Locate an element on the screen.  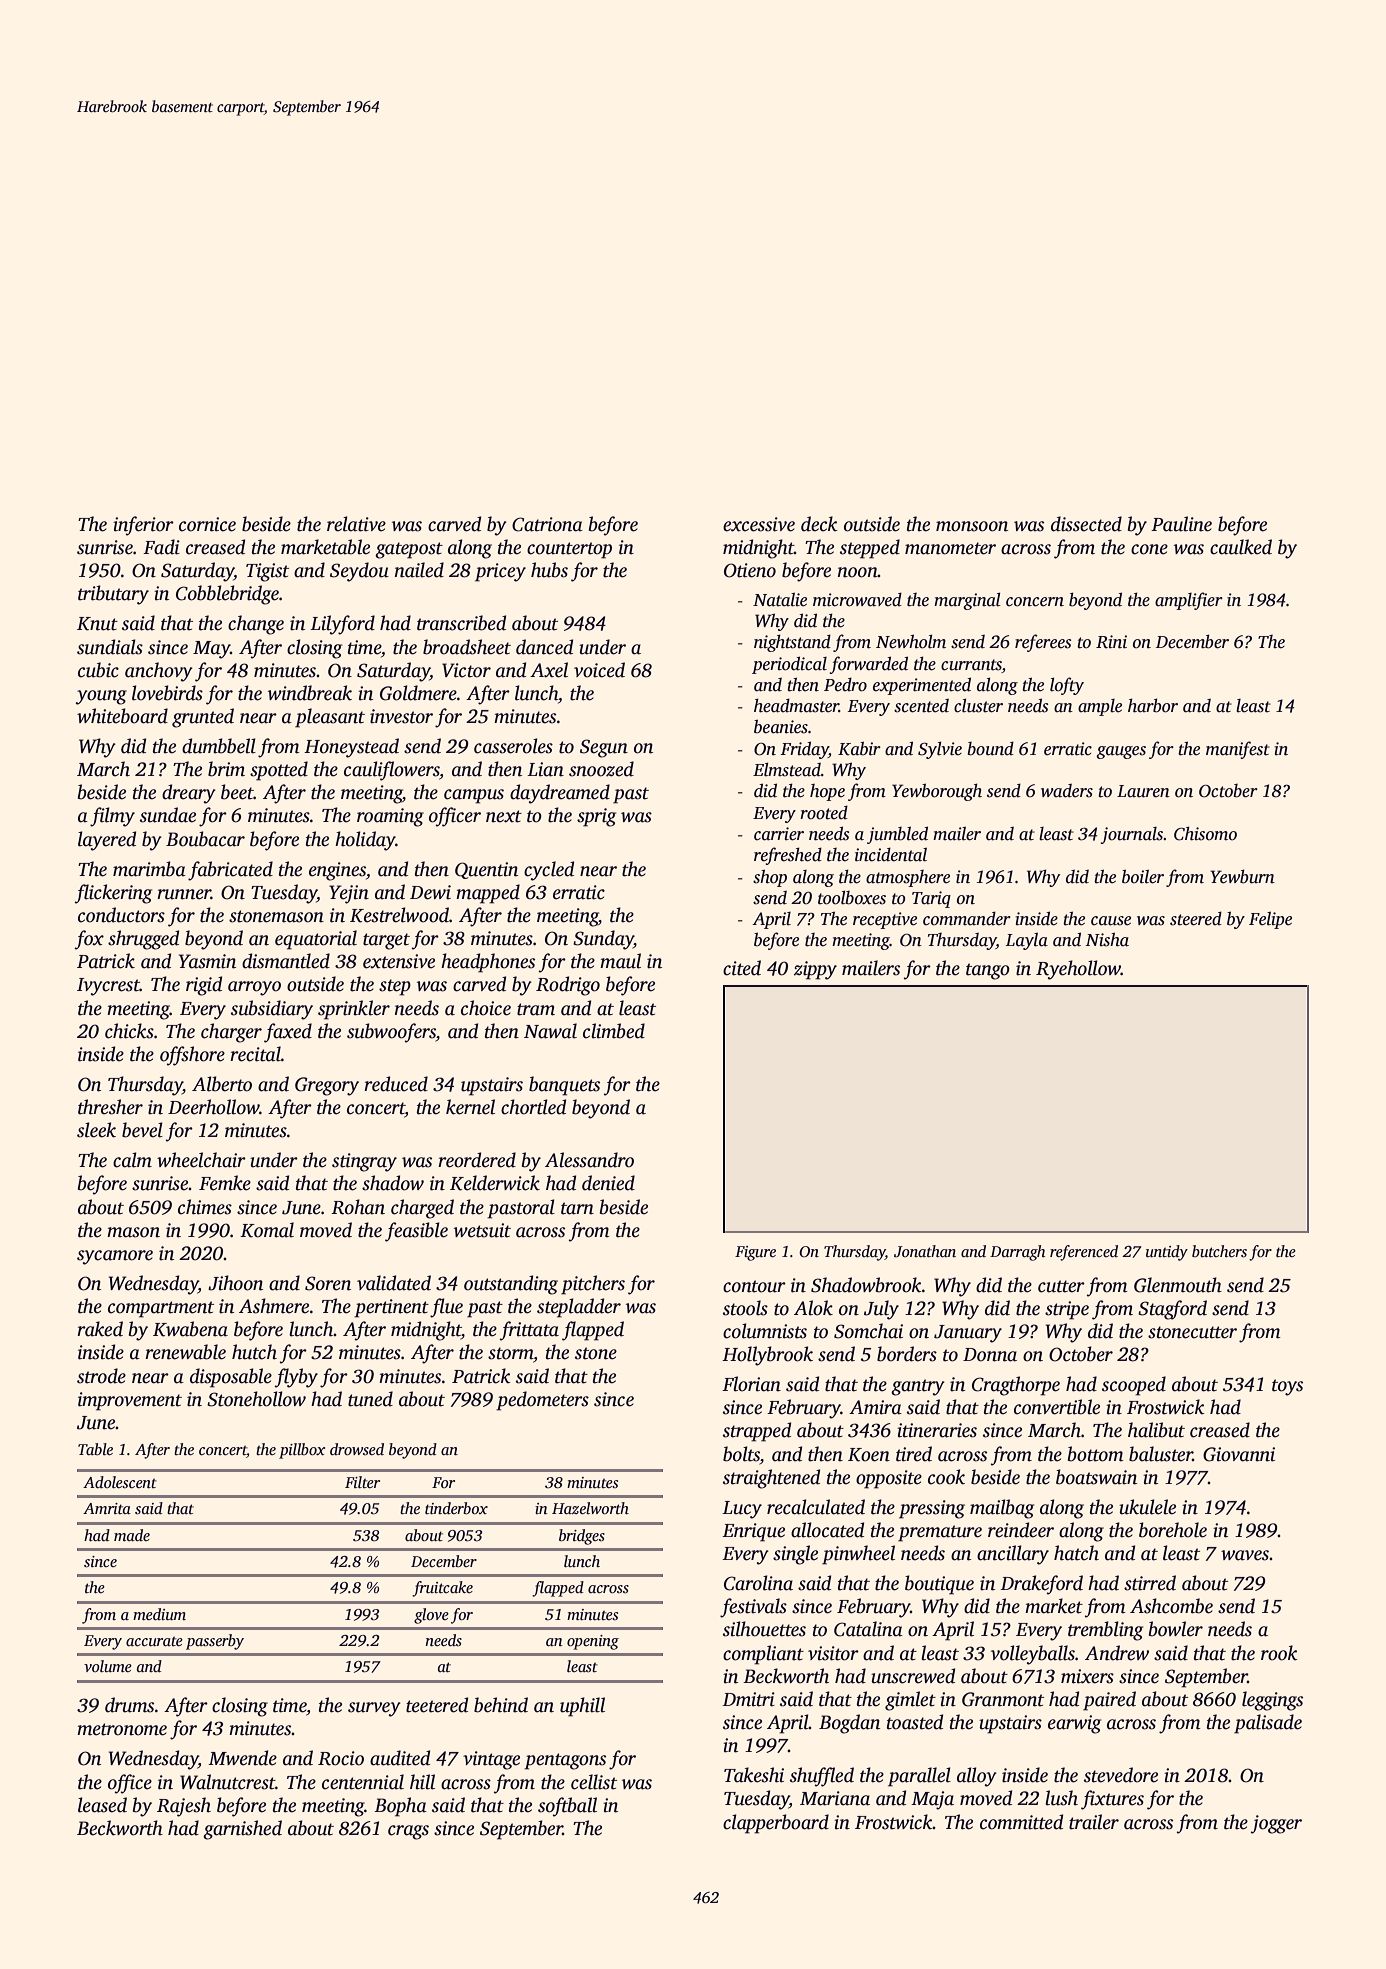
Jihoon is located at coordinates (235, 1283).
